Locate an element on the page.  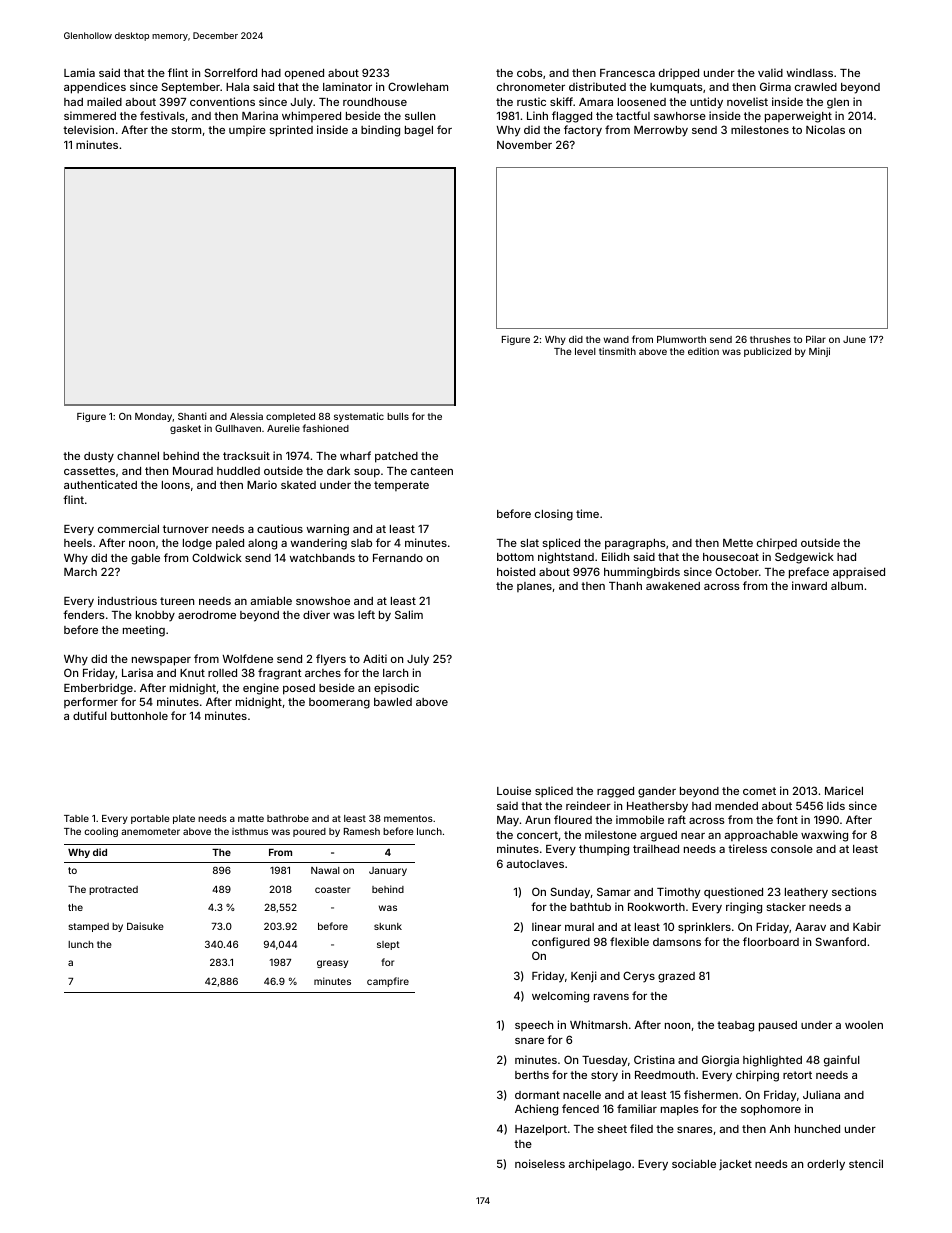
archipelago is located at coordinates (600, 1165).
